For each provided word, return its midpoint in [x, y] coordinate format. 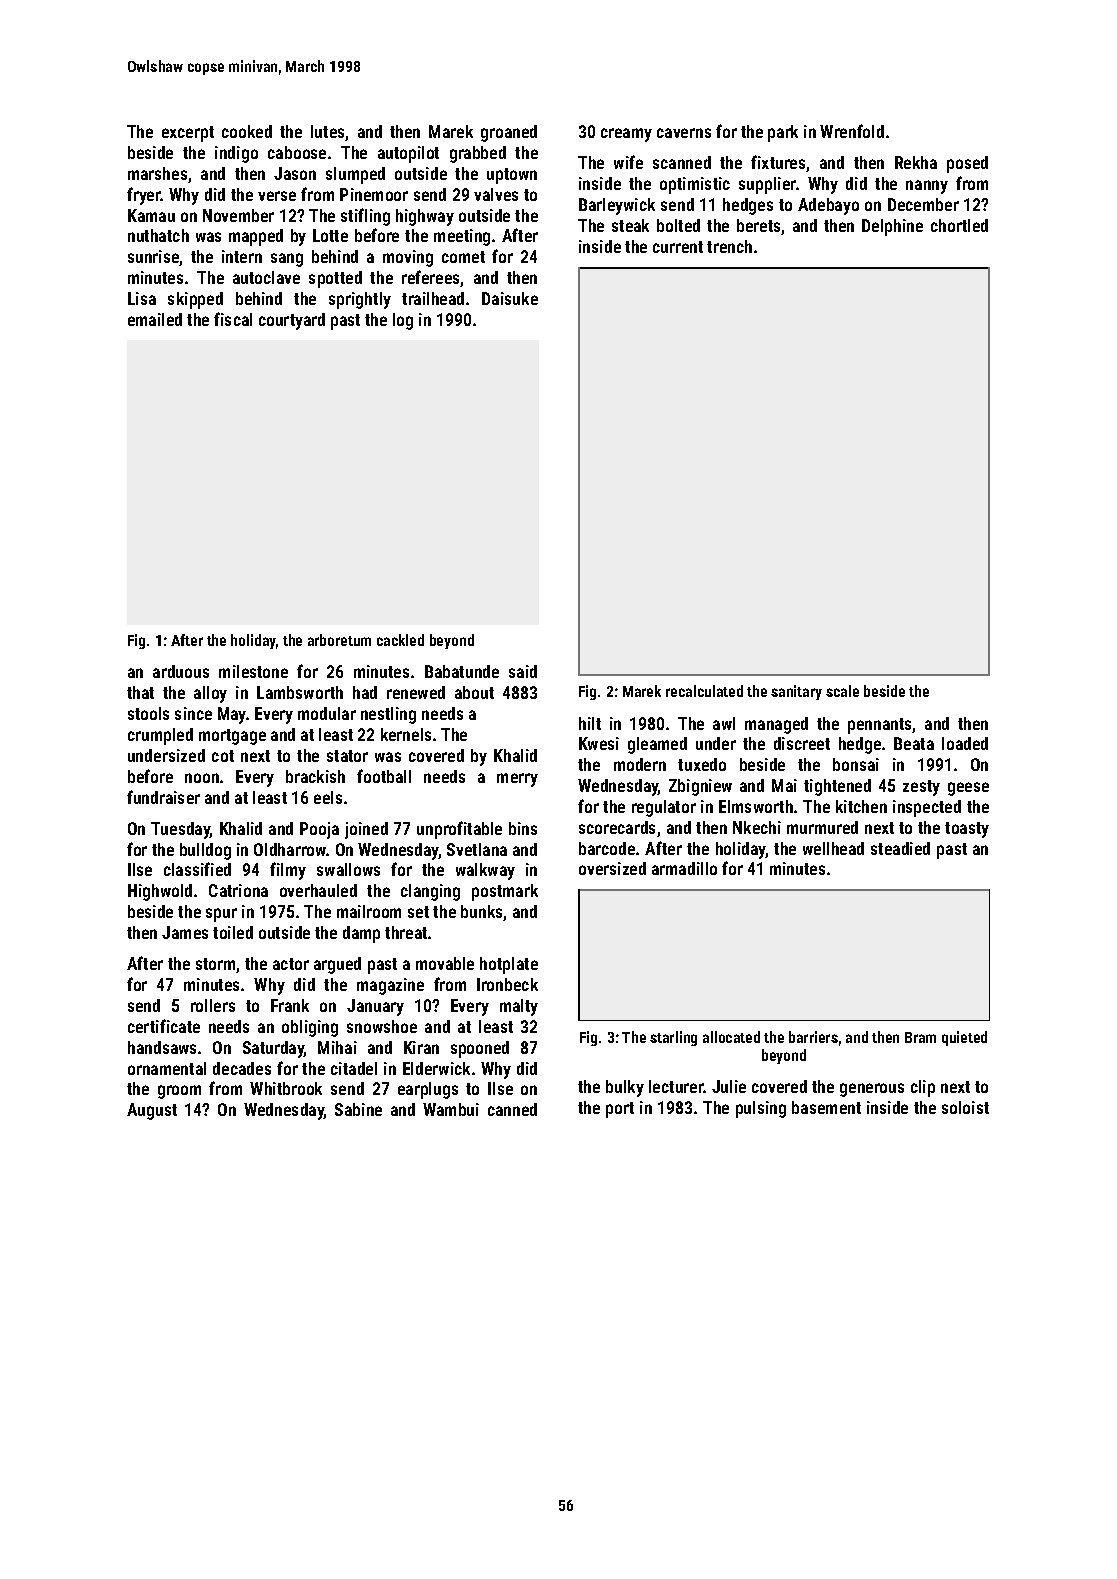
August [152, 1111]
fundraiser [163, 797]
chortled [959, 225]
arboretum [339, 640]
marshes [157, 173]
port [620, 1110]
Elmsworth [756, 806]
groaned [509, 133]
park [783, 133]
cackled [400, 640]
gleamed [657, 745]
